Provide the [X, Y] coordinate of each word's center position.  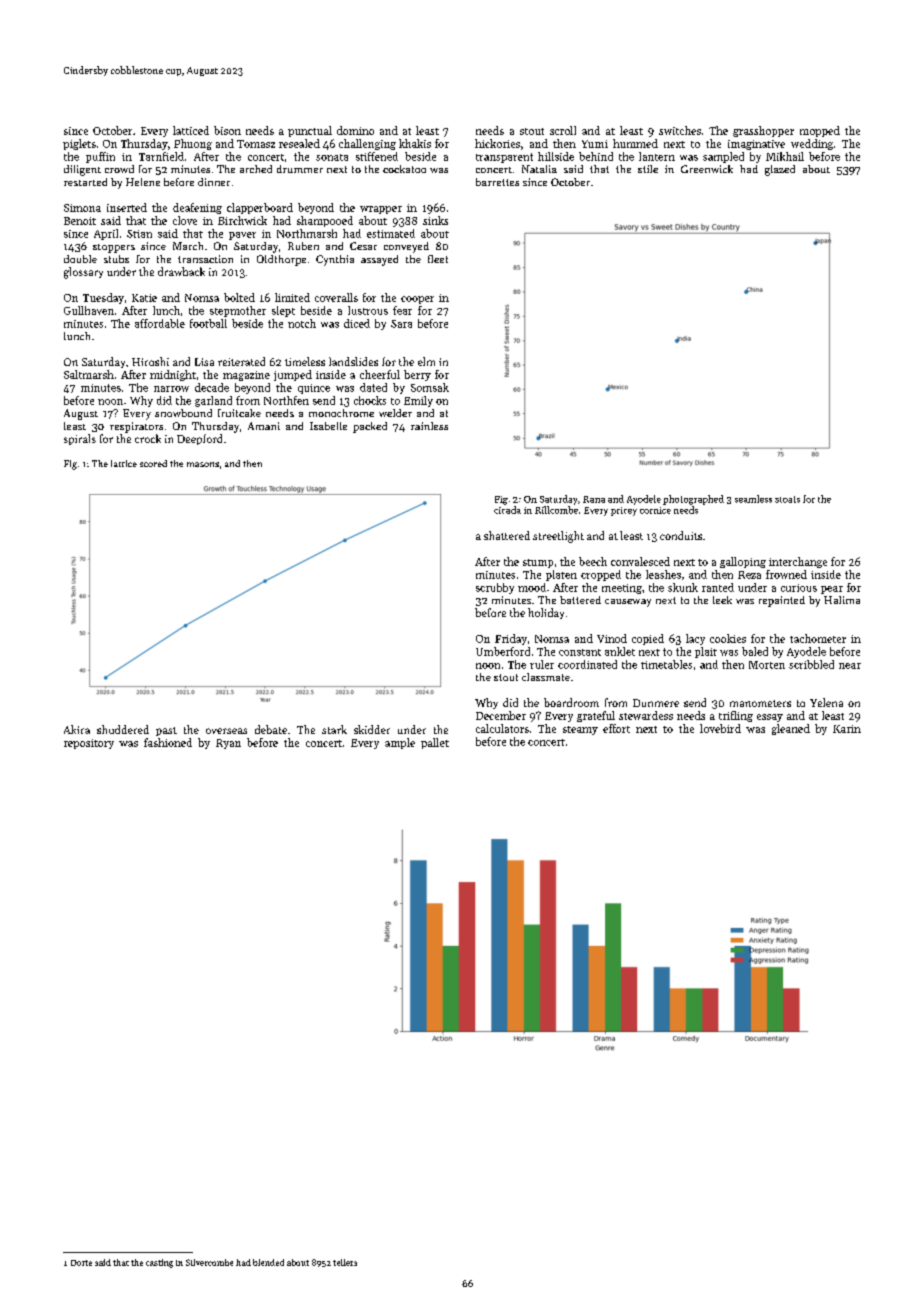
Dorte [81, 1263]
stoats [787, 499]
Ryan [228, 744]
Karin [847, 729]
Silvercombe [209, 1262]
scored [153, 463]
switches [680, 130]
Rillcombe [556, 510]
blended [268, 1262]
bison [227, 130]
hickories [497, 143]
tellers [345, 1262]
